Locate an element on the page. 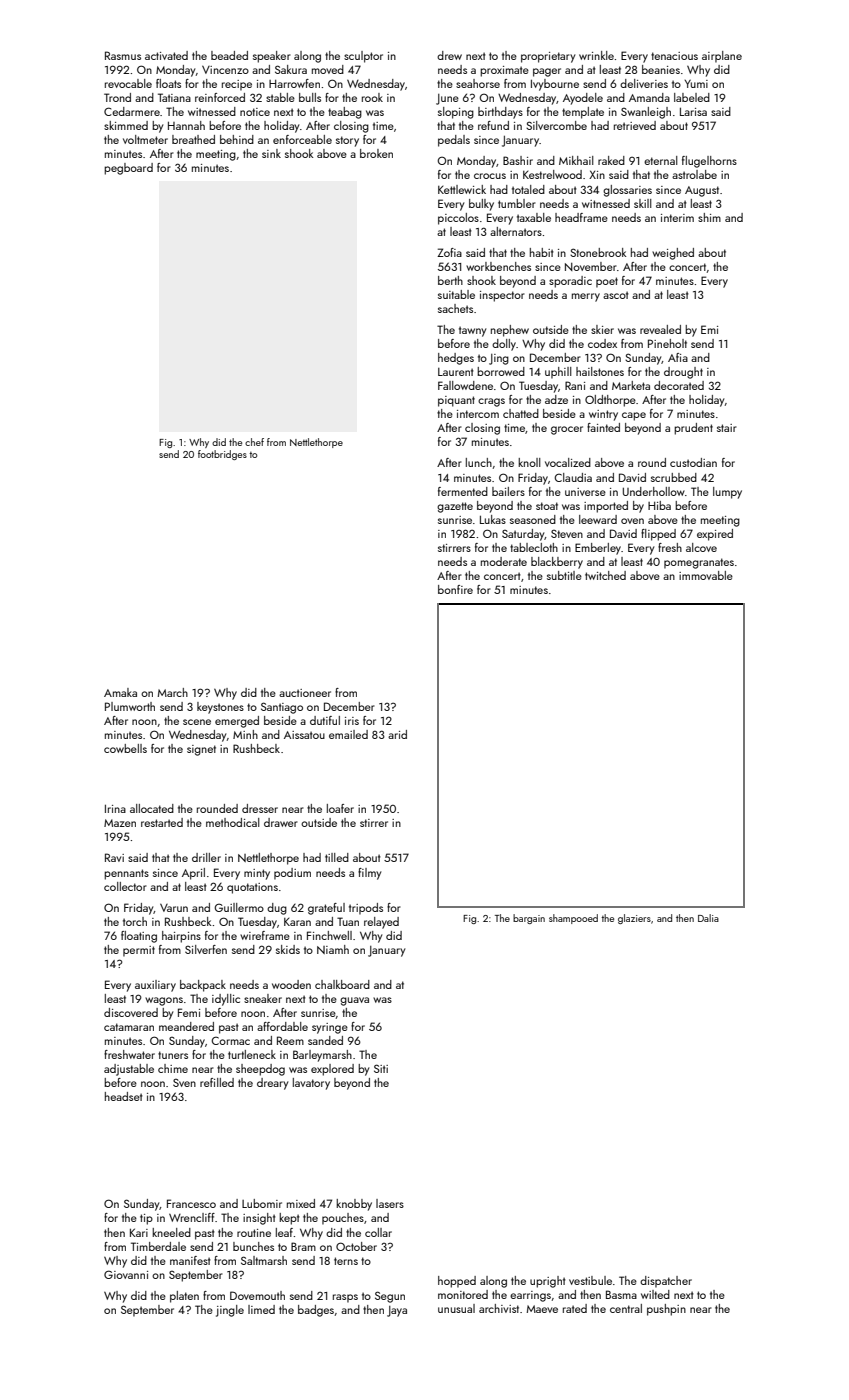  Dalia is located at coordinates (708, 918).
